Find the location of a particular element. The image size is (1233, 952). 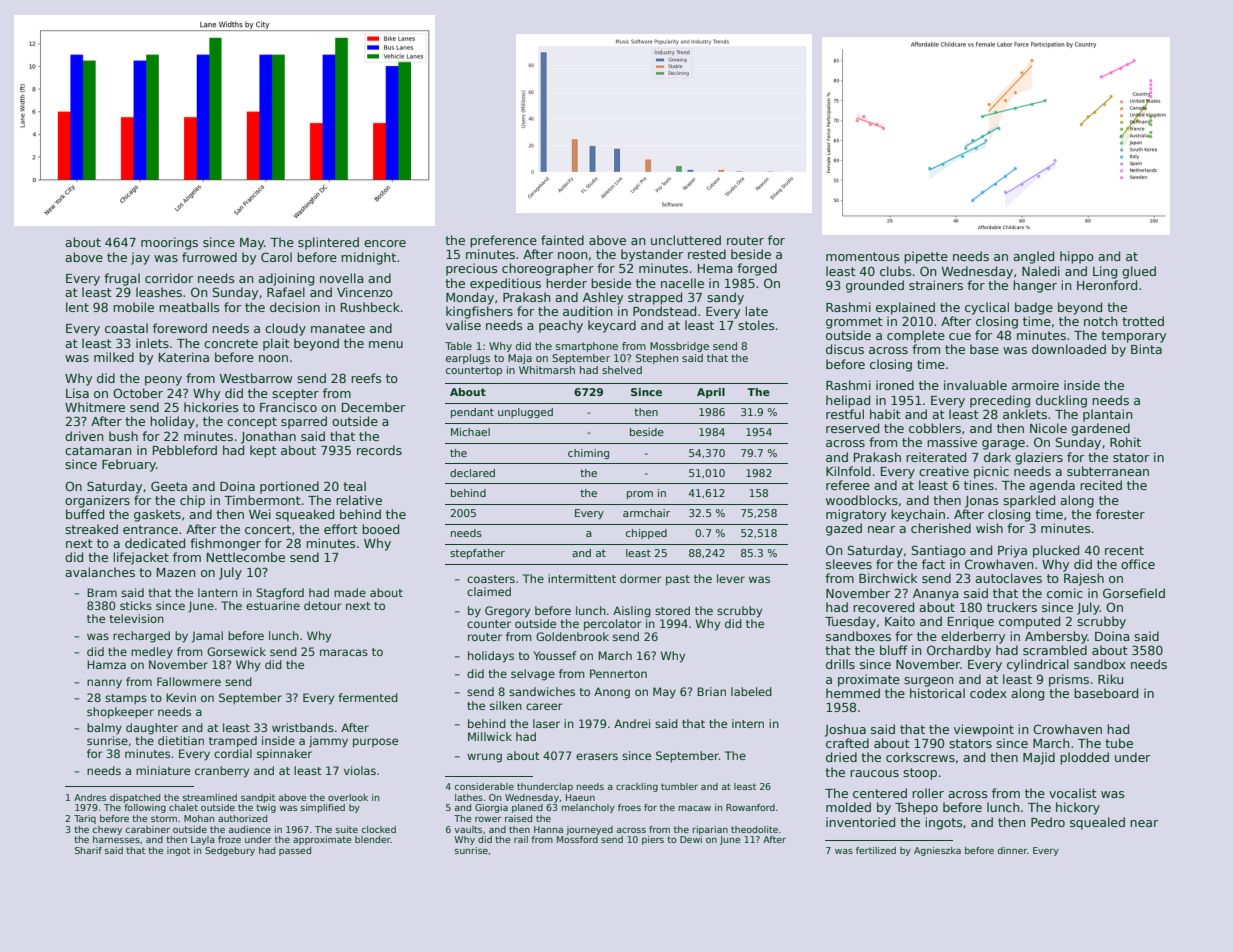

Gorsefield is located at coordinates (1134, 593).
